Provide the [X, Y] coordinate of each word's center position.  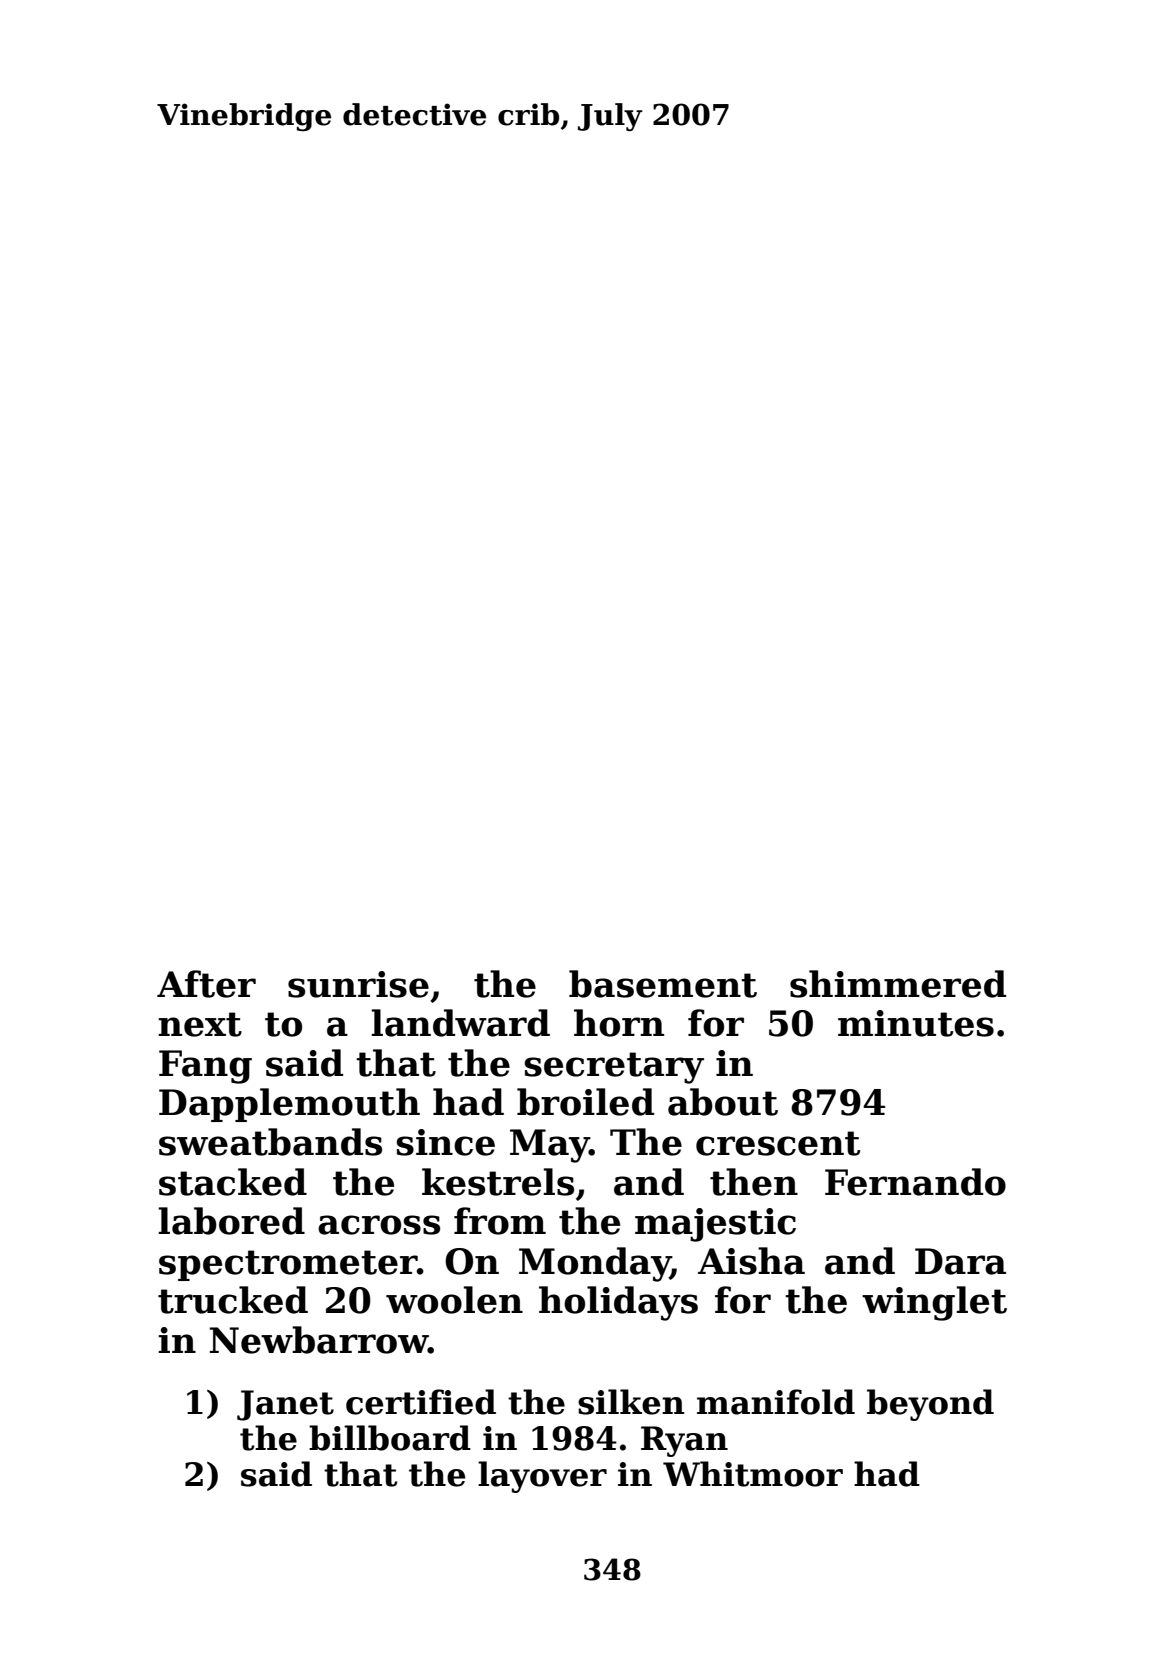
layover [542, 1477]
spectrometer [288, 1265]
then [754, 1182]
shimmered [898, 984]
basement [663, 984]
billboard [390, 1438]
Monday [595, 1264]
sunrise [358, 984]
